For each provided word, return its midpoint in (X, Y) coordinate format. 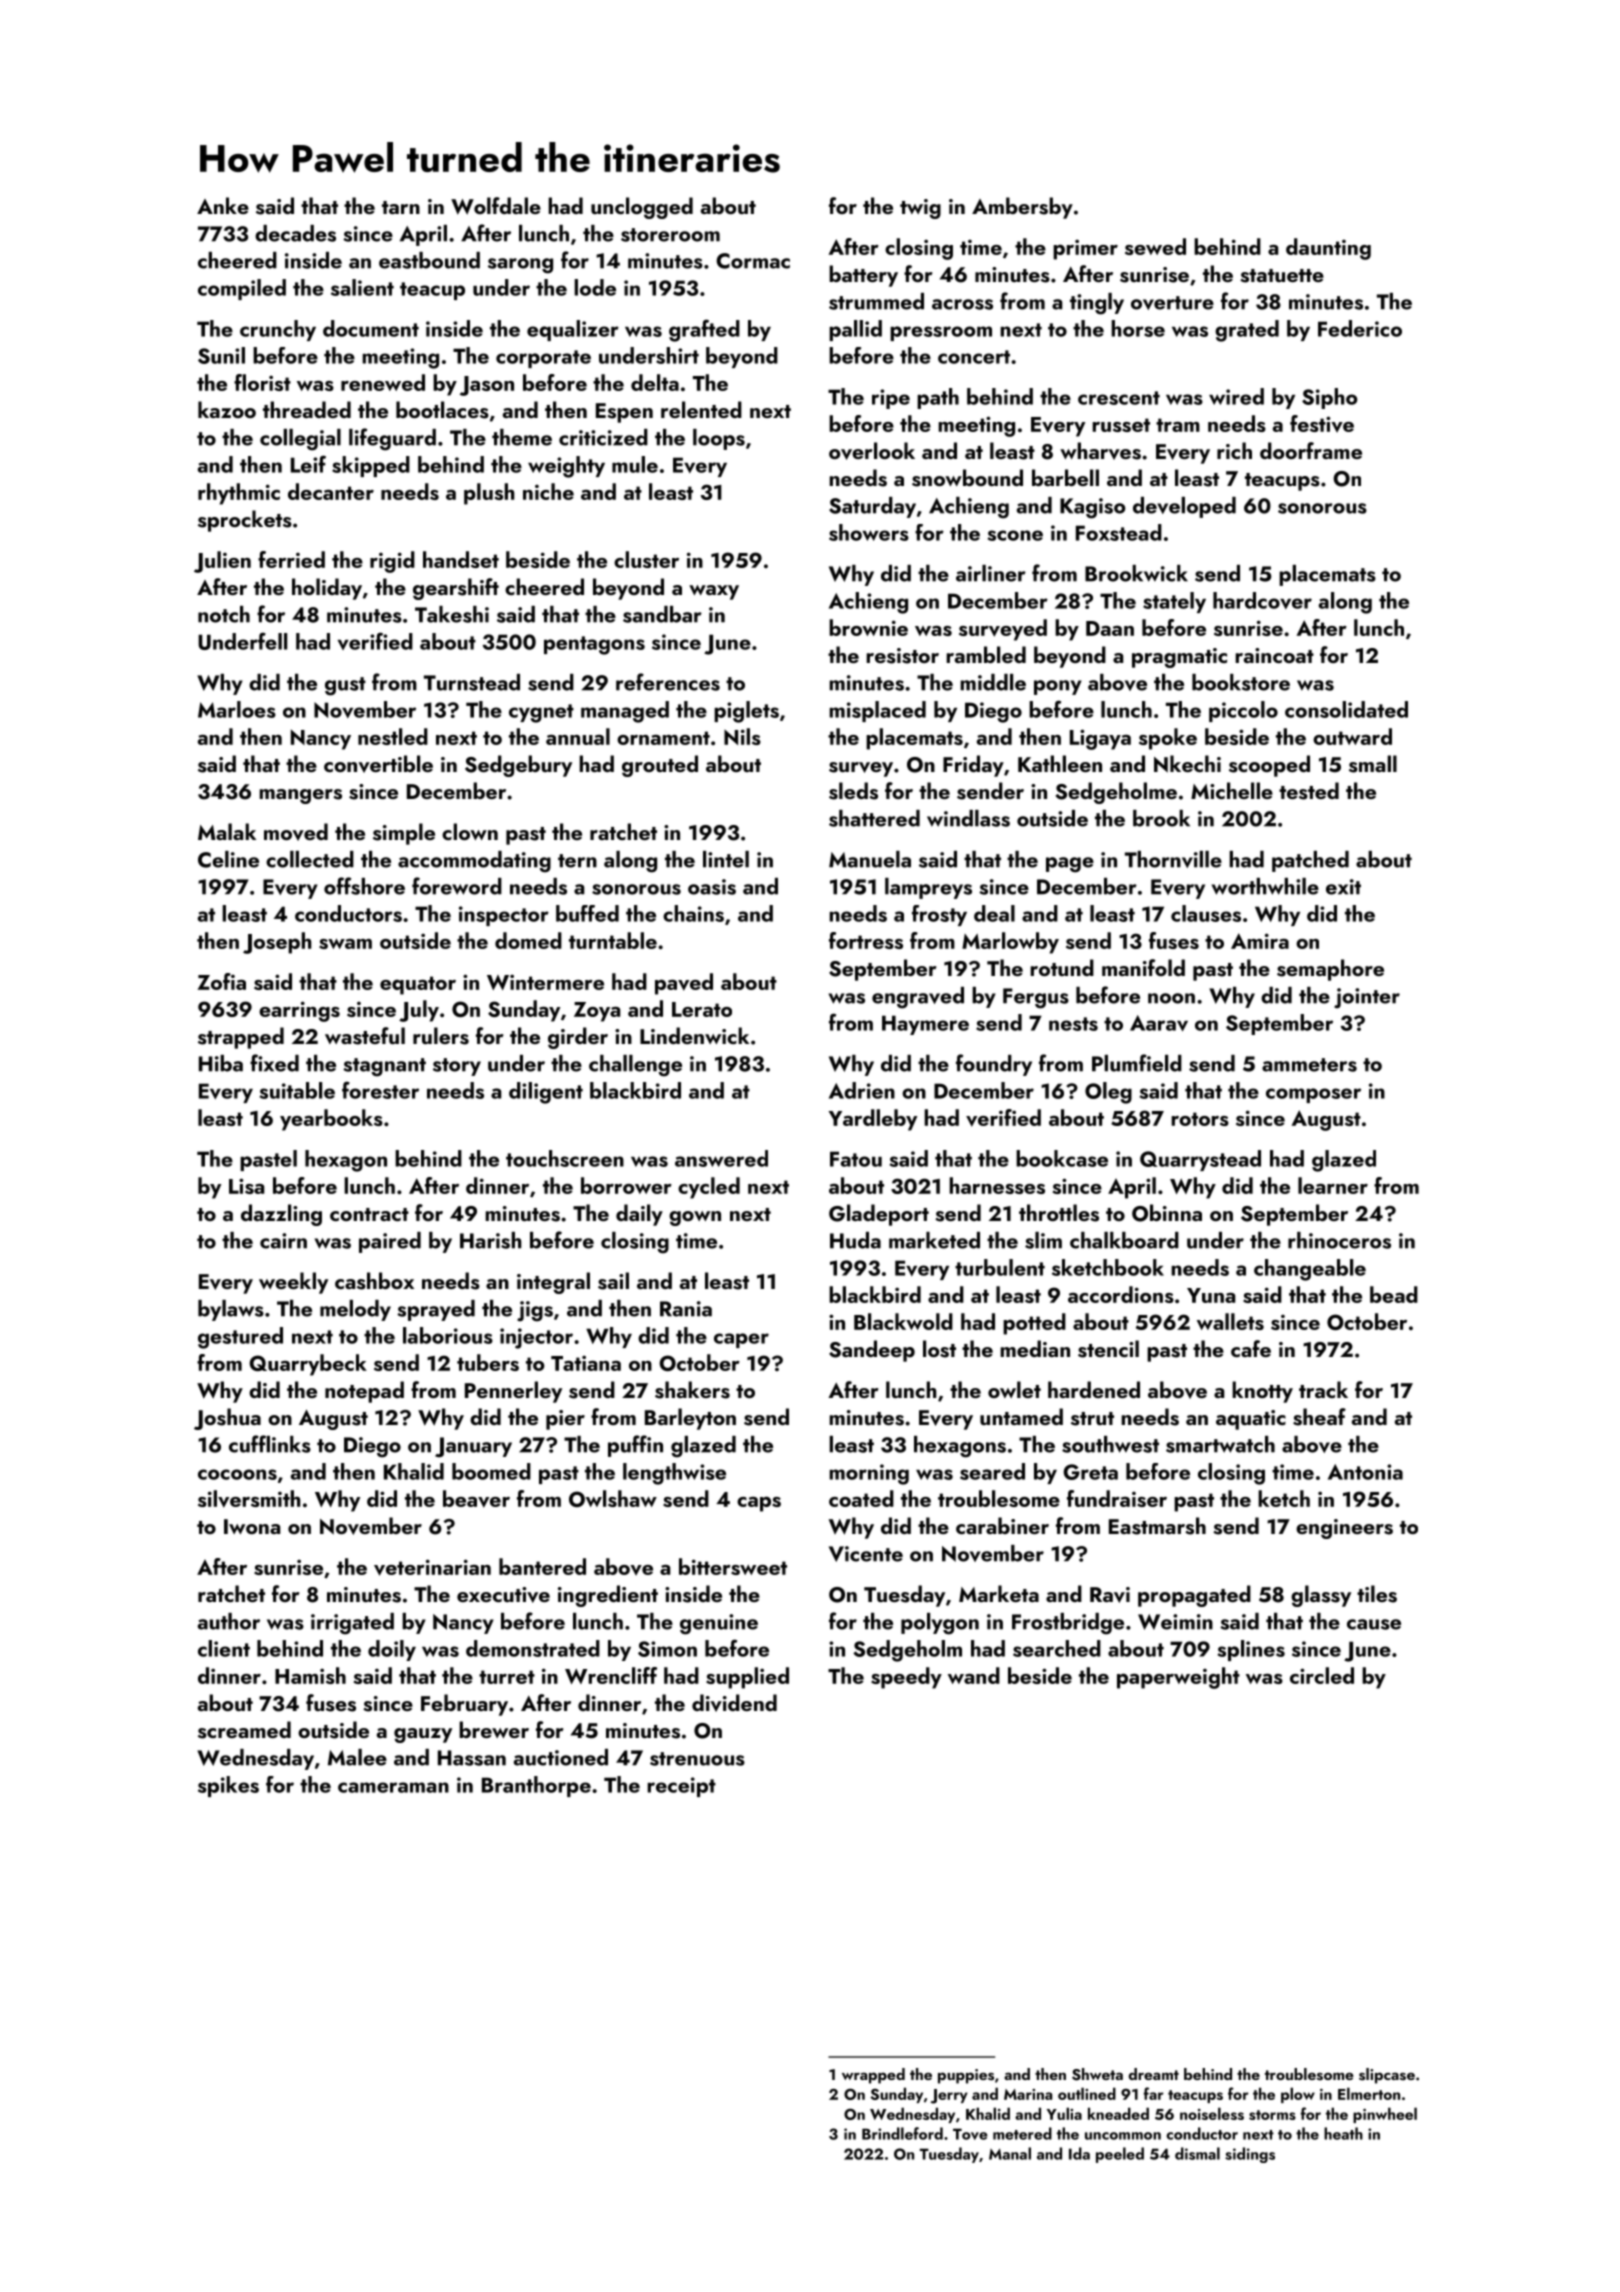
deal (994, 913)
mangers (300, 796)
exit (1343, 887)
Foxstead (1119, 532)
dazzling (281, 1215)
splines (1251, 1650)
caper (741, 1340)
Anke (223, 205)
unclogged (642, 208)
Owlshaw (613, 1498)
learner (1333, 1185)
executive (503, 1595)
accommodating (474, 862)
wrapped (873, 2076)
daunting (1328, 249)
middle (993, 682)
